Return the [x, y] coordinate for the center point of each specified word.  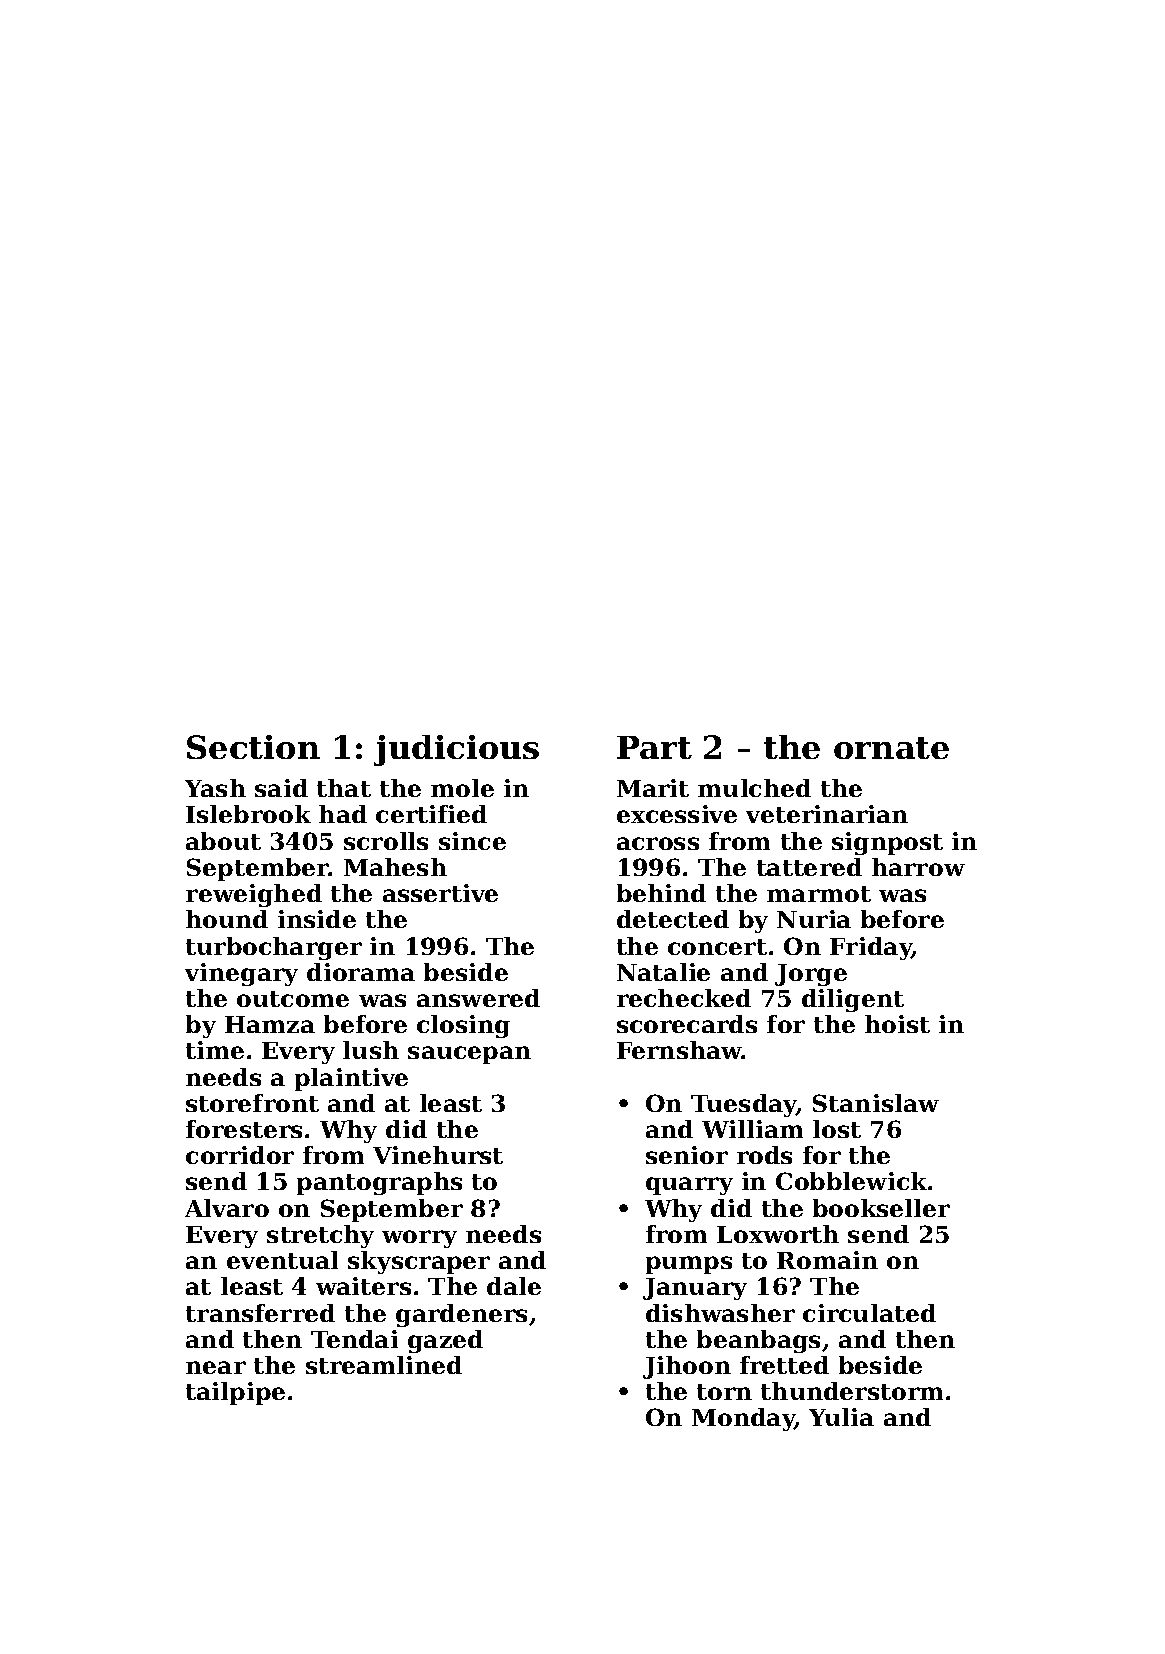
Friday [871, 948]
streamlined [384, 1365]
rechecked [684, 998]
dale [514, 1286]
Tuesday [744, 1105]
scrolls [386, 841]
